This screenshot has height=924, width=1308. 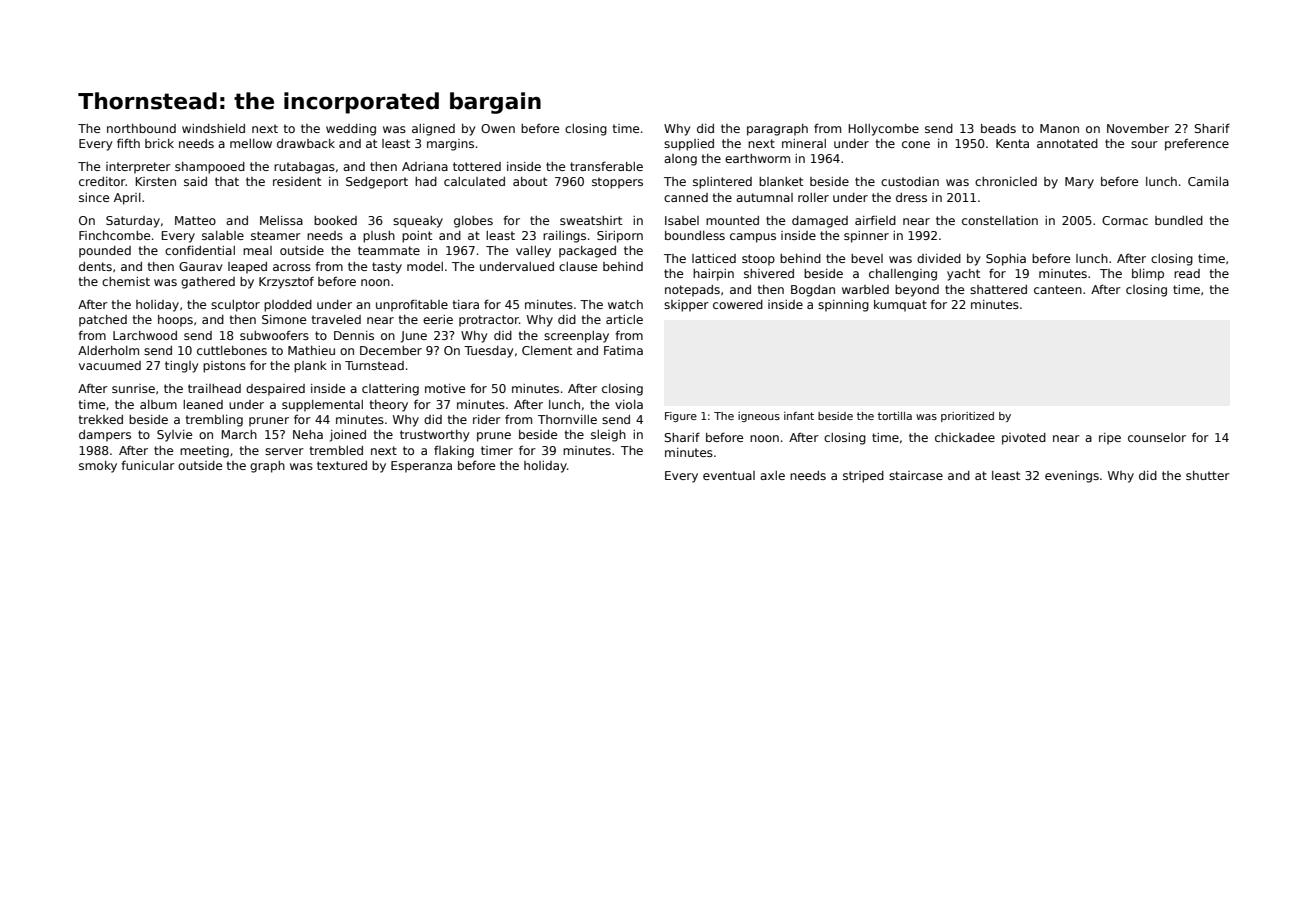 What do you see at coordinates (498, 128) in the screenshot?
I see `Owen` at bounding box center [498, 128].
